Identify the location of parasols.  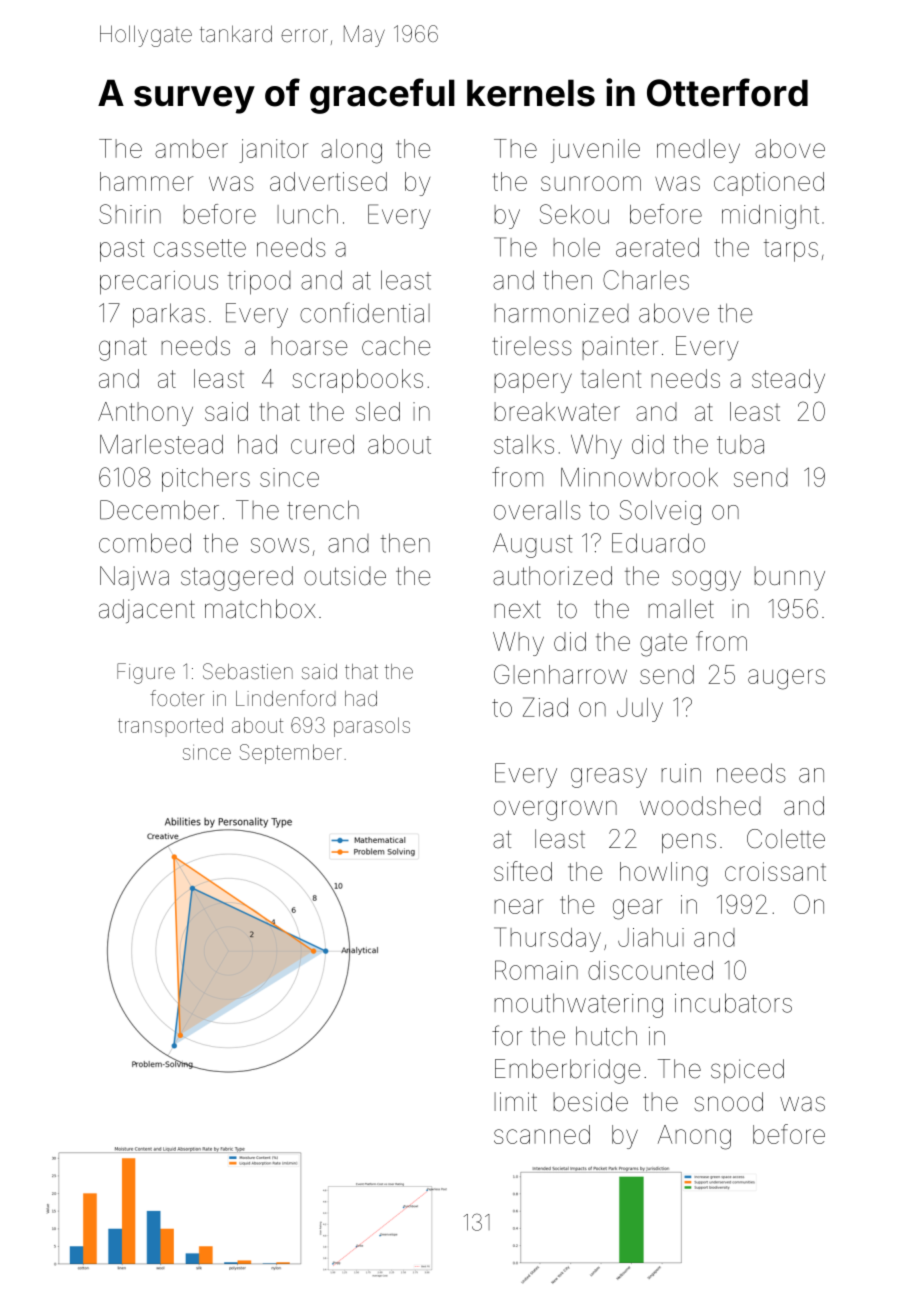
(372, 727).
